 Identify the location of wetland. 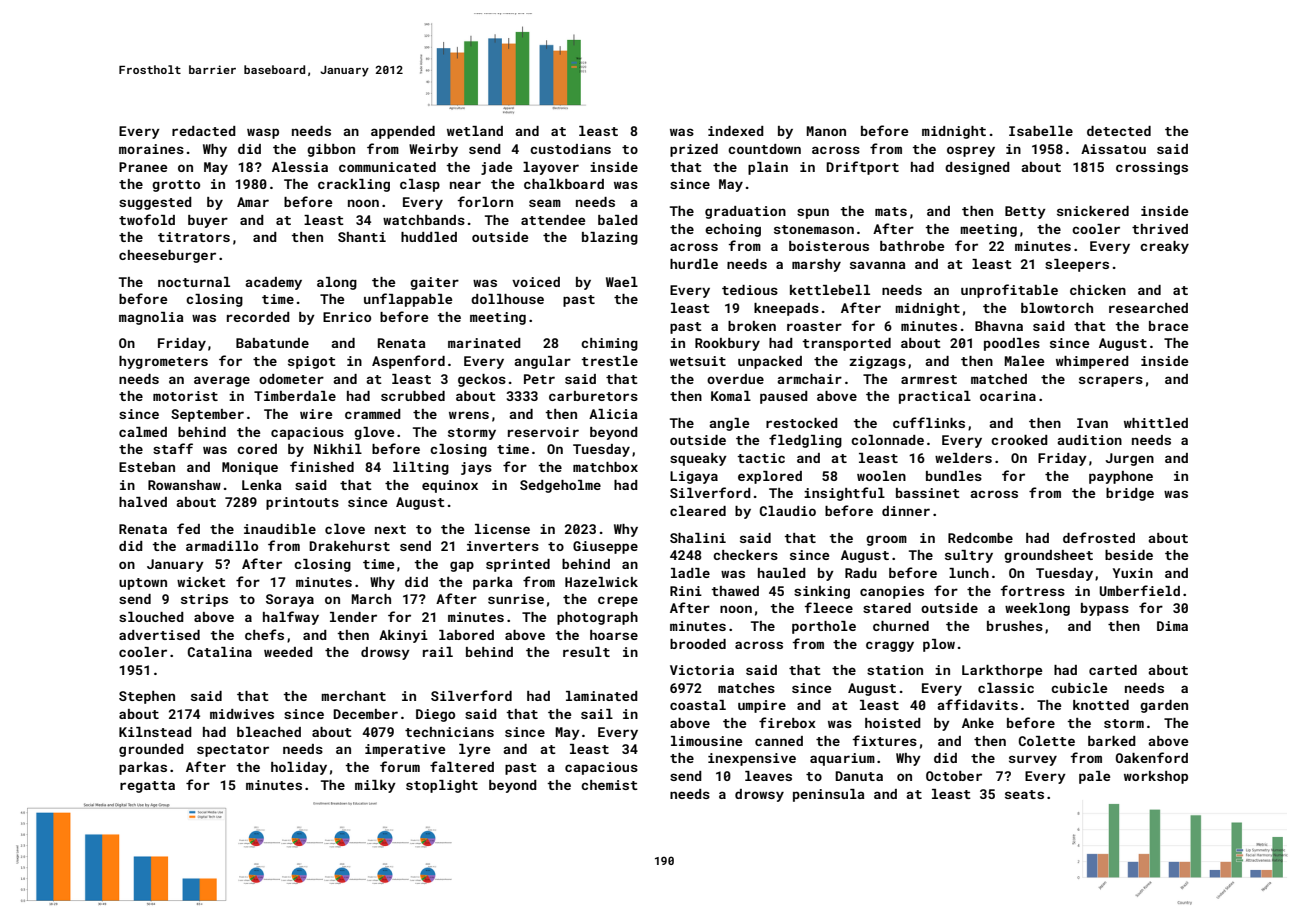
(475, 131).
